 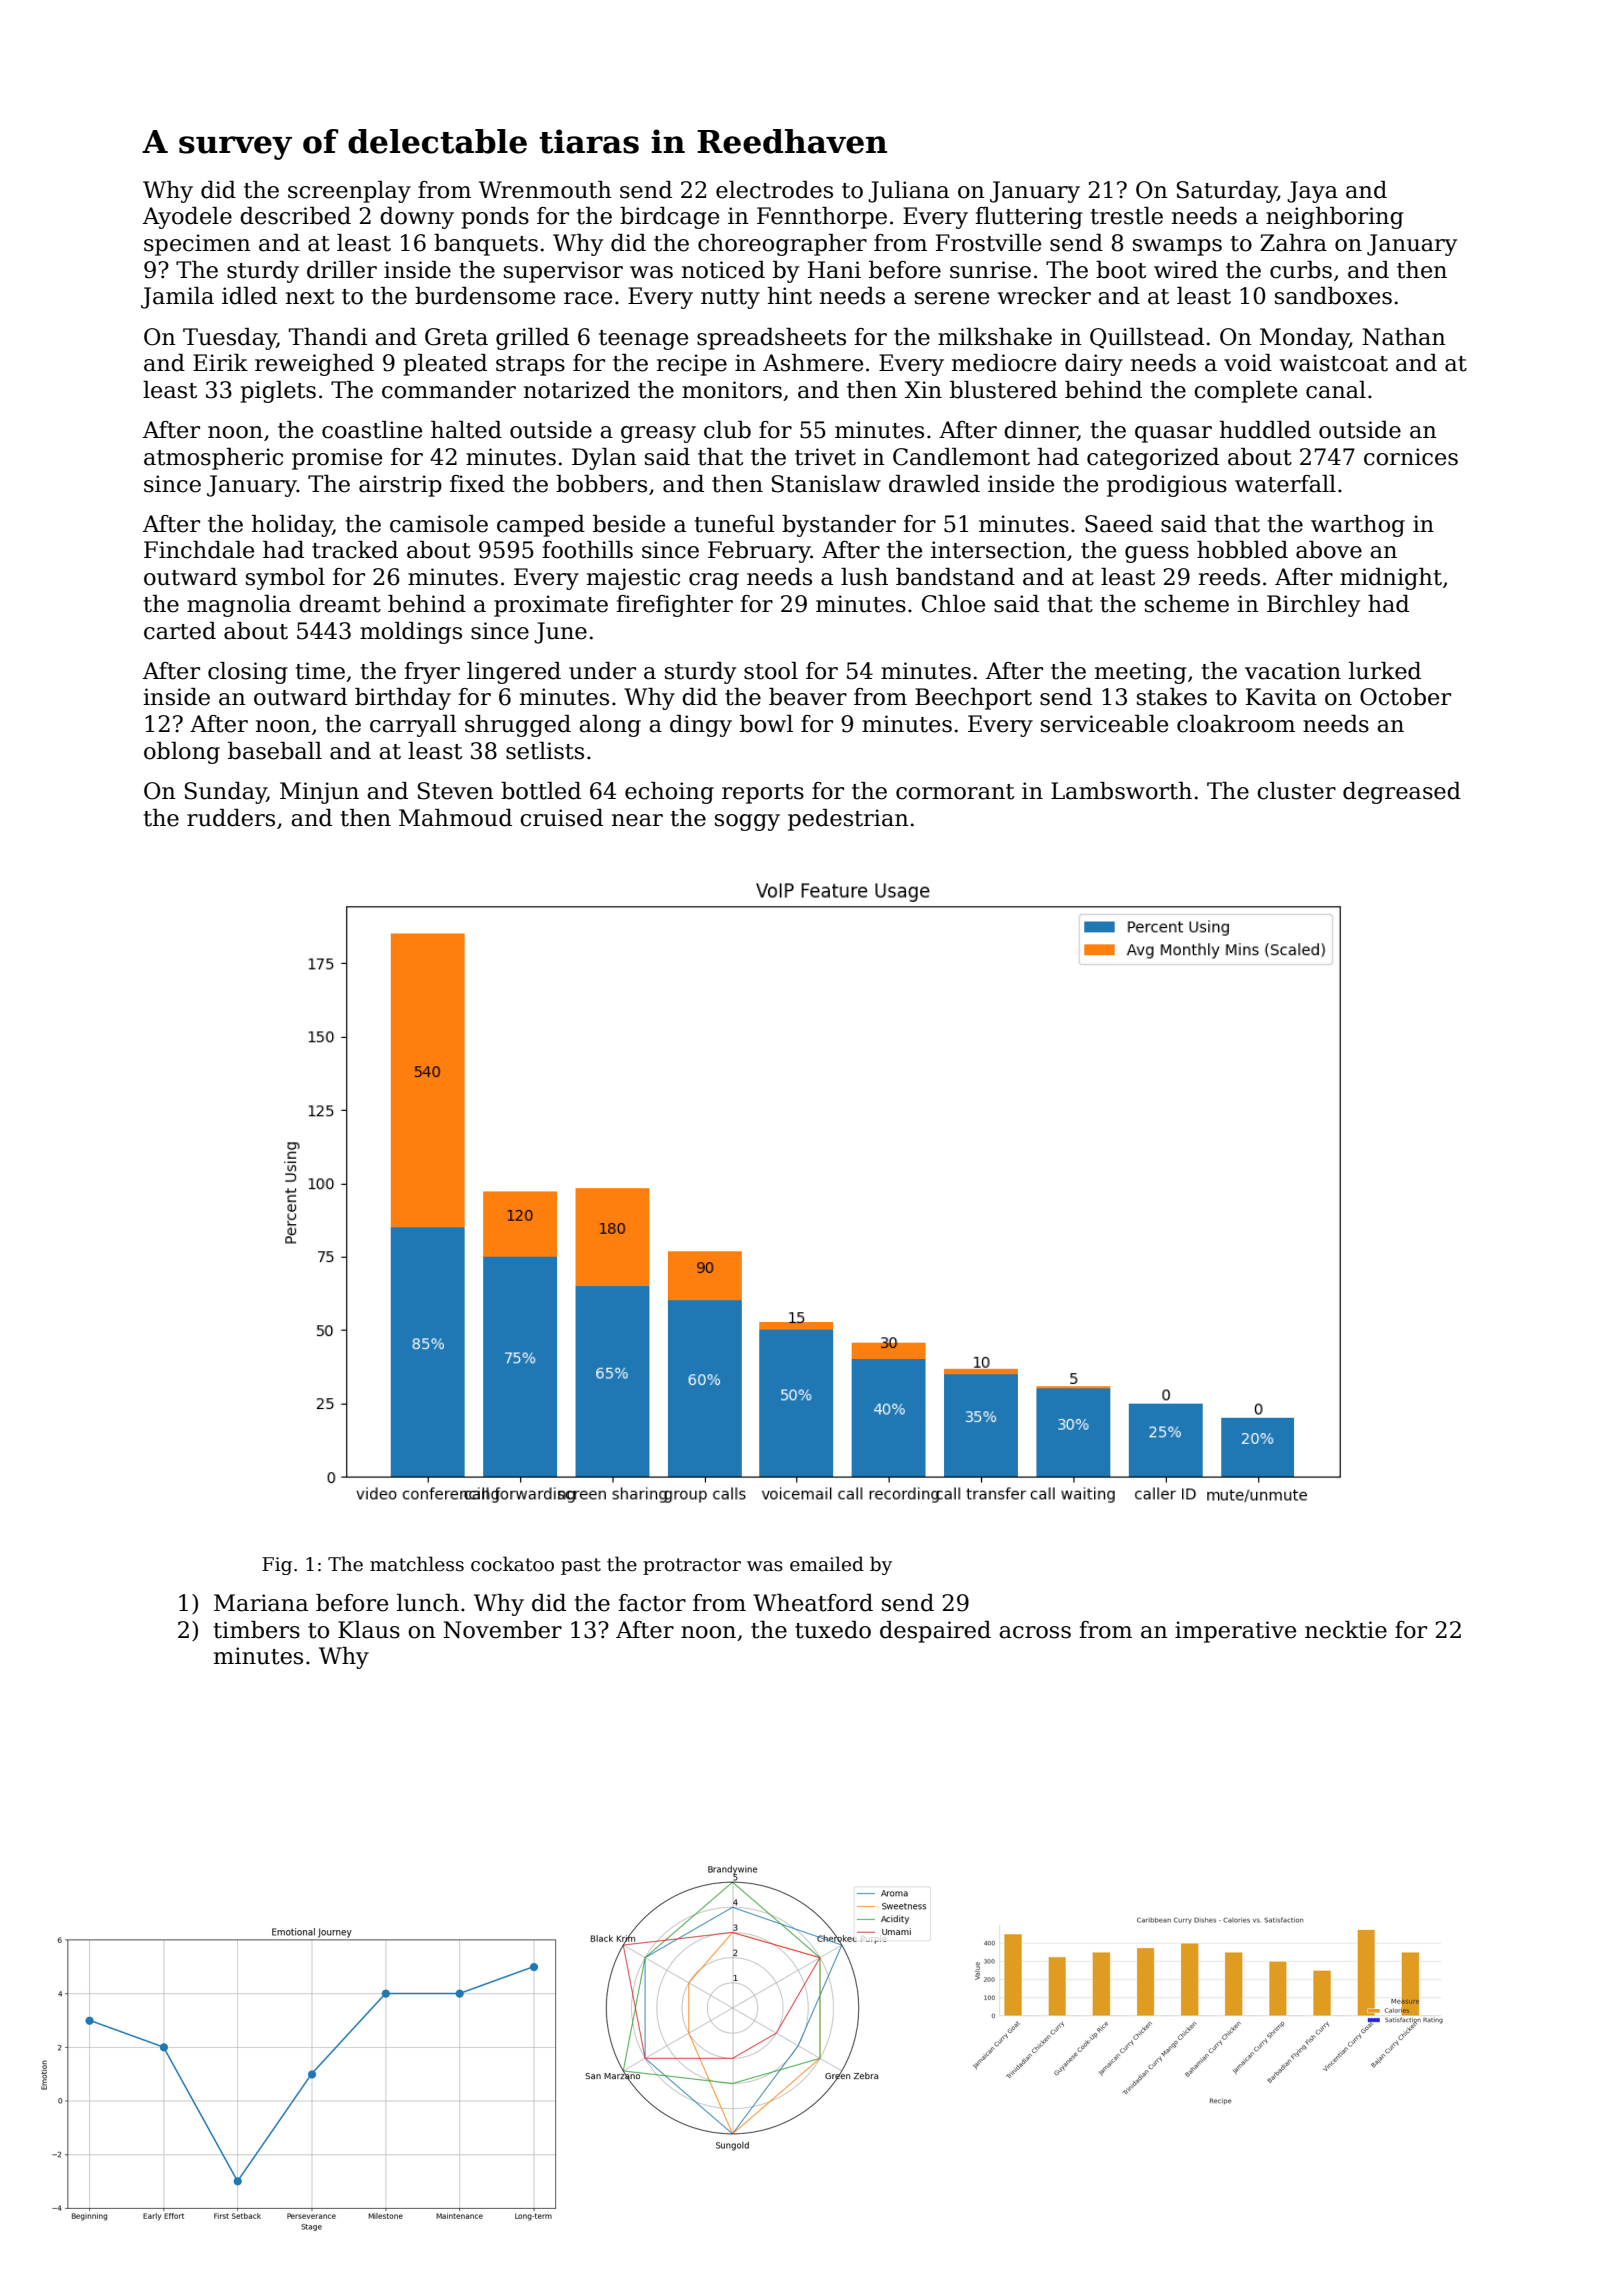 I want to click on guess, so click(x=1157, y=554).
